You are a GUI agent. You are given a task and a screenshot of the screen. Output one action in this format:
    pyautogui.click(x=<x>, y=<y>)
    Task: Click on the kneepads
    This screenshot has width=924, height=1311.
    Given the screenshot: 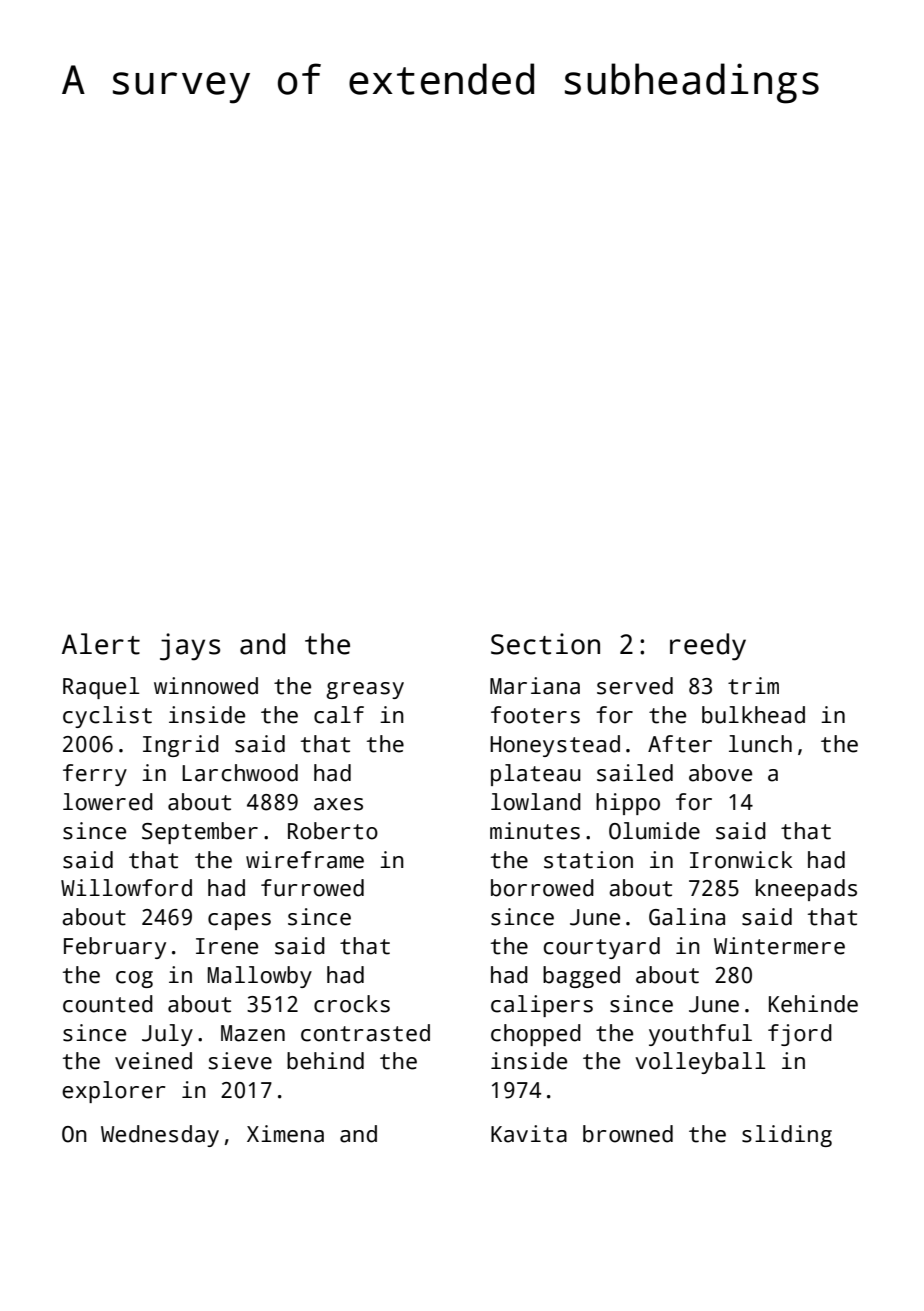 What is the action you would take?
    pyautogui.click(x=806, y=890)
